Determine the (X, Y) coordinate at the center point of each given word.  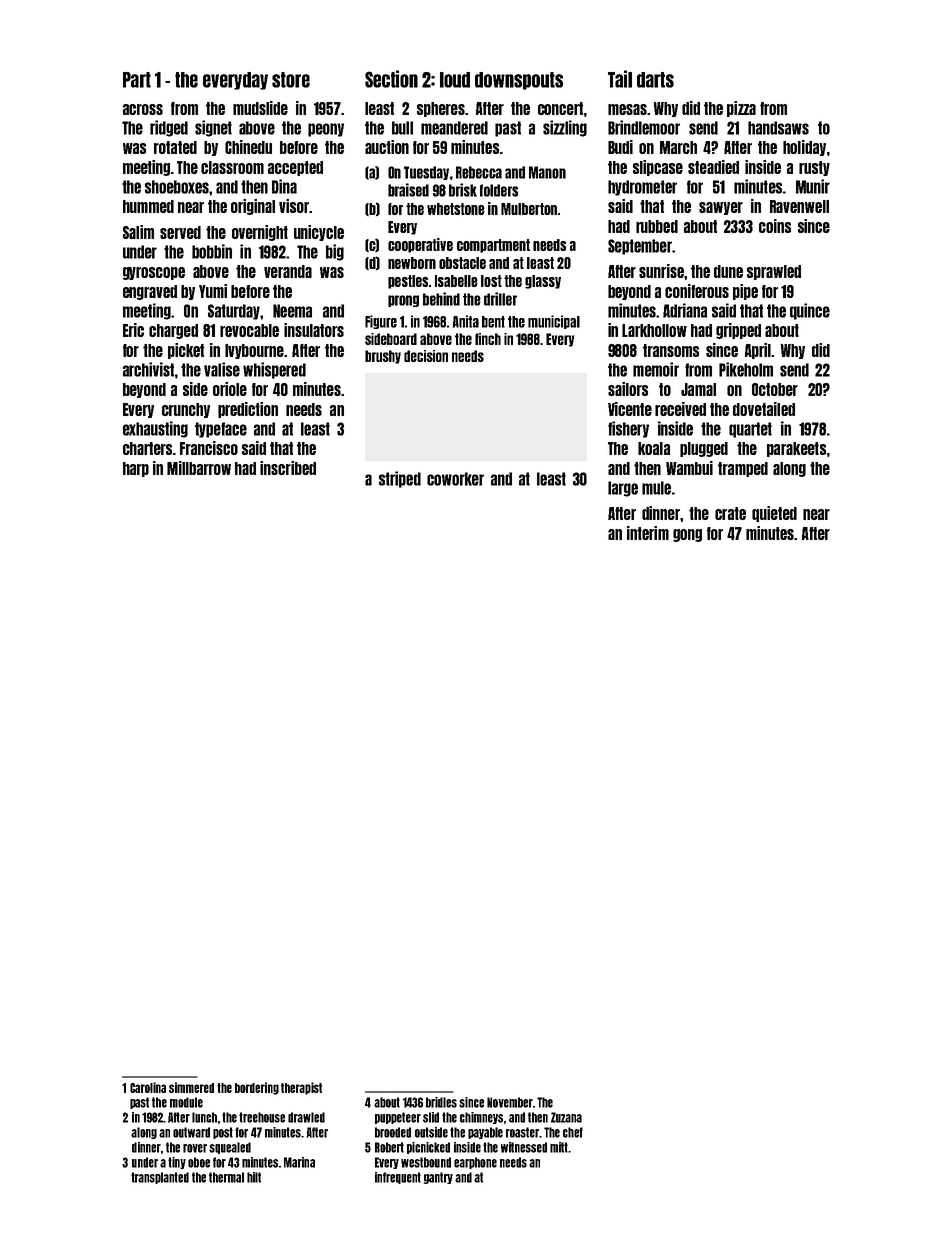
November (510, 1102)
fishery (628, 429)
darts (655, 80)
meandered (454, 128)
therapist (301, 1088)
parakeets (796, 449)
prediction (248, 410)
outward (191, 1132)
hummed (148, 206)
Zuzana (566, 1117)
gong (687, 535)
